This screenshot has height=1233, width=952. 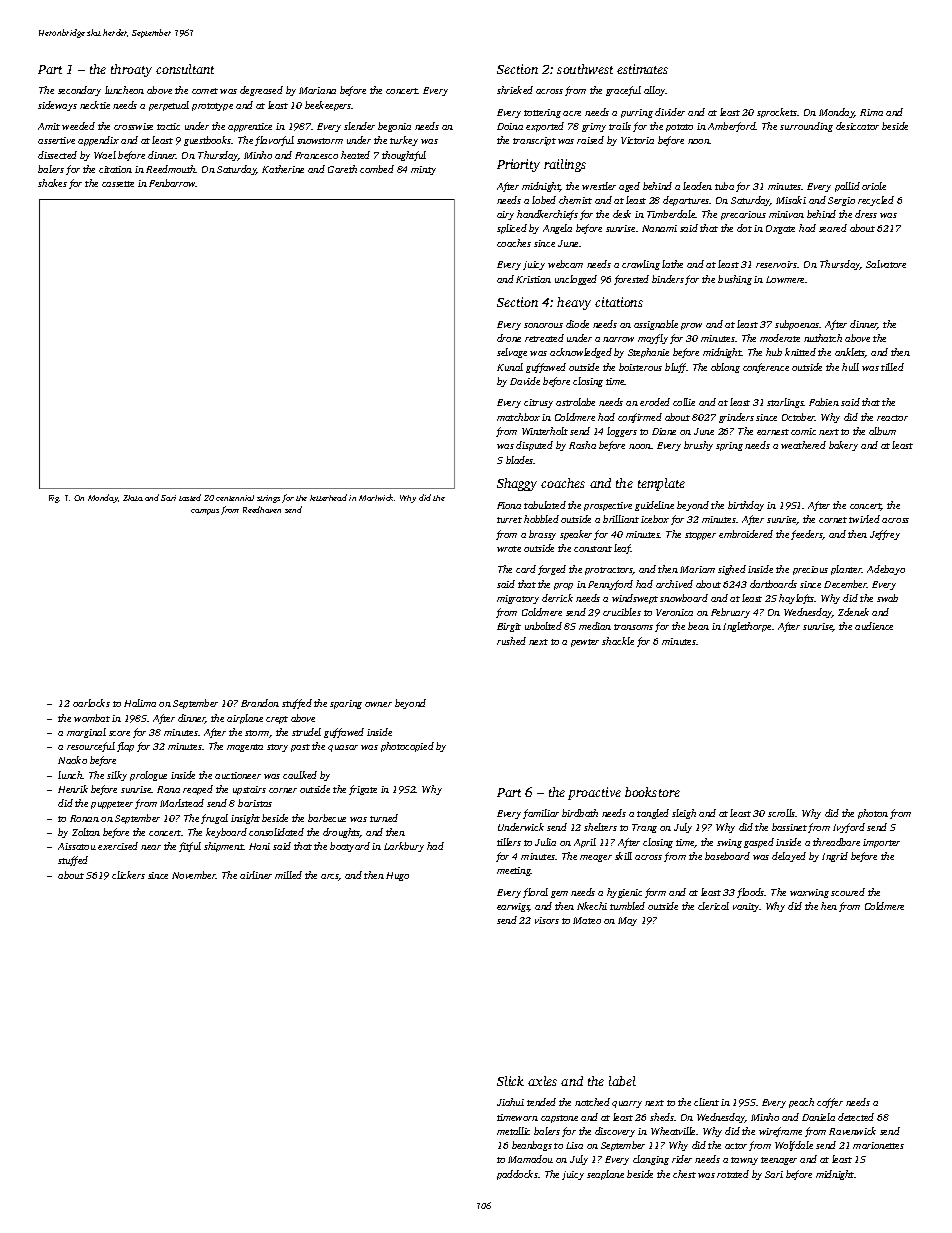 What do you see at coordinates (515, 90) in the screenshot?
I see `shrieked` at bounding box center [515, 90].
